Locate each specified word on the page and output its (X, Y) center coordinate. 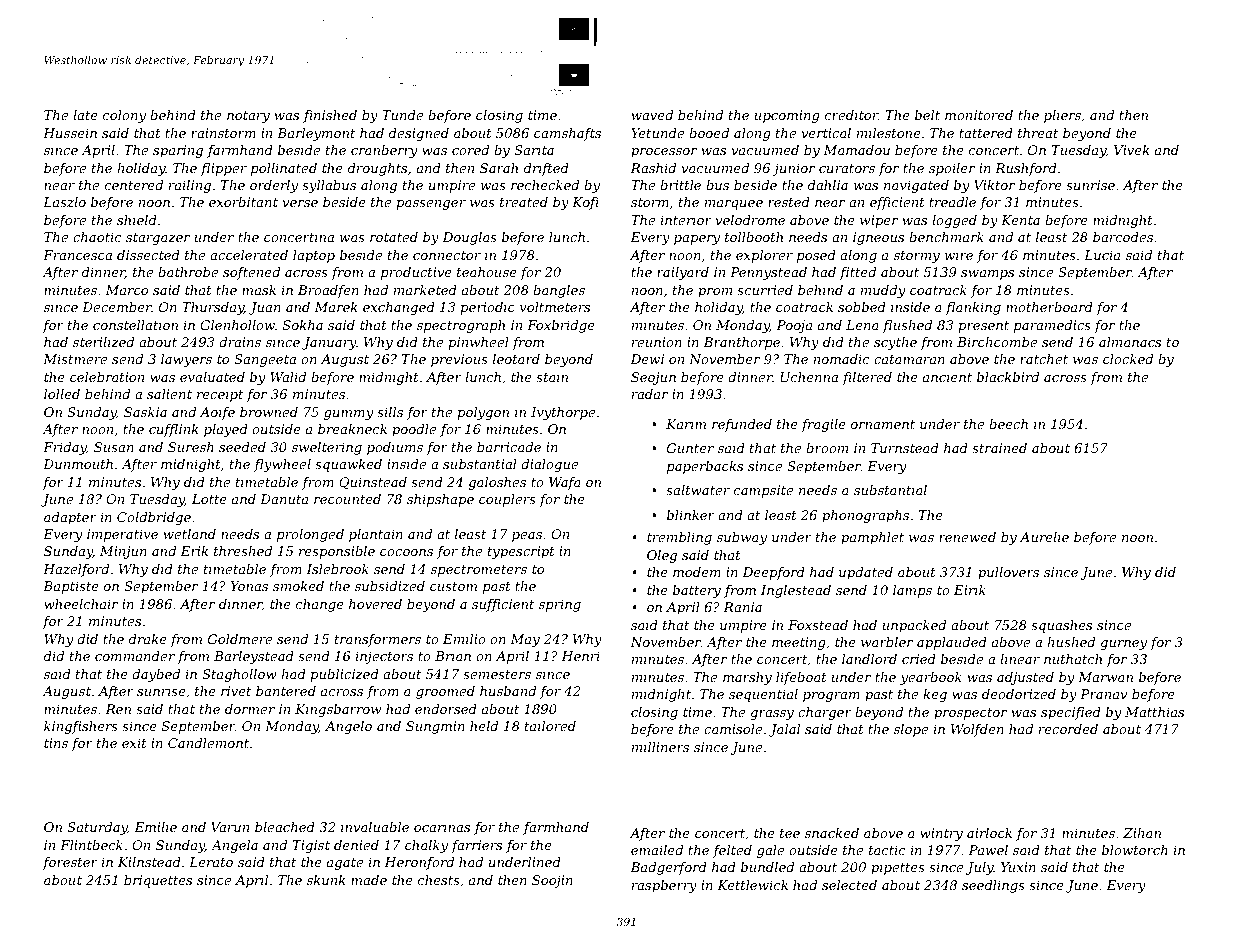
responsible (337, 552)
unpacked (914, 626)
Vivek (1132, 150)
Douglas (469, 238)
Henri (580, 656)
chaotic (97, 237)
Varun (230, 827)
